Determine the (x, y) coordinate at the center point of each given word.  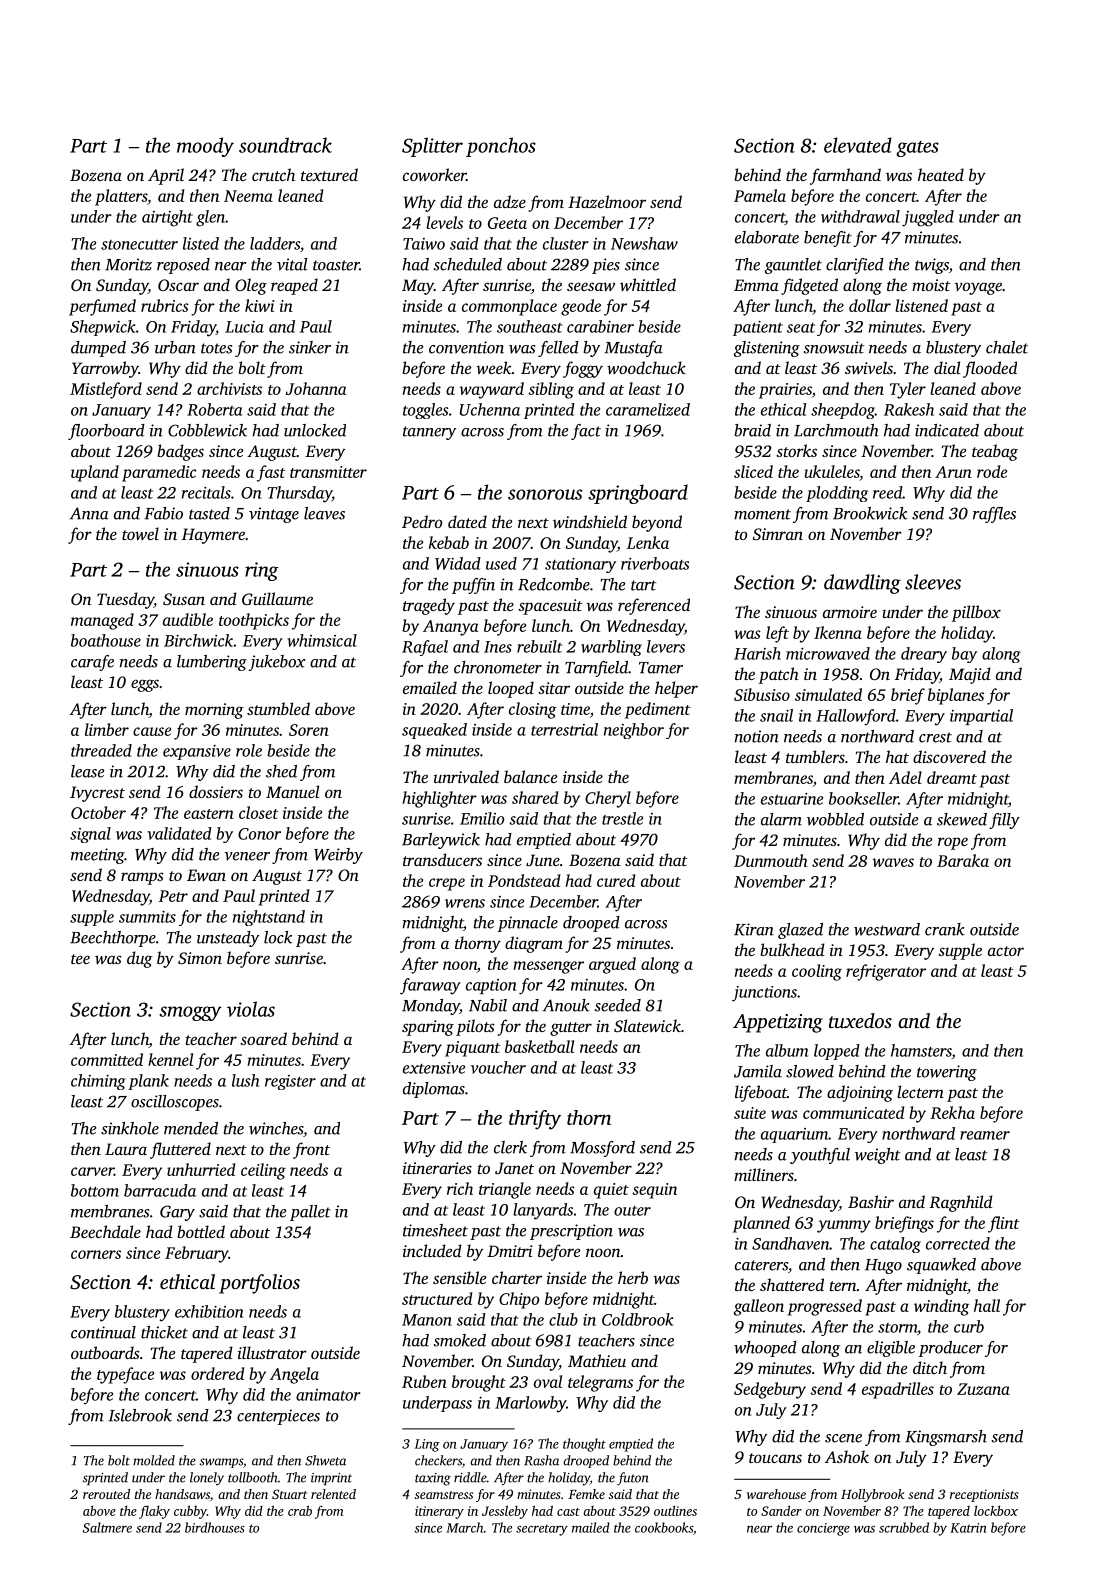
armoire (850, 612)
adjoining (860, 1093)
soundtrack (285, 145)
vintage (274, 515)
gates (917, 149)
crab (300, 1510)
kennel (170, 1059)
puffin (473, 586)
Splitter (432, 147)
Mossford (602, 1149)
